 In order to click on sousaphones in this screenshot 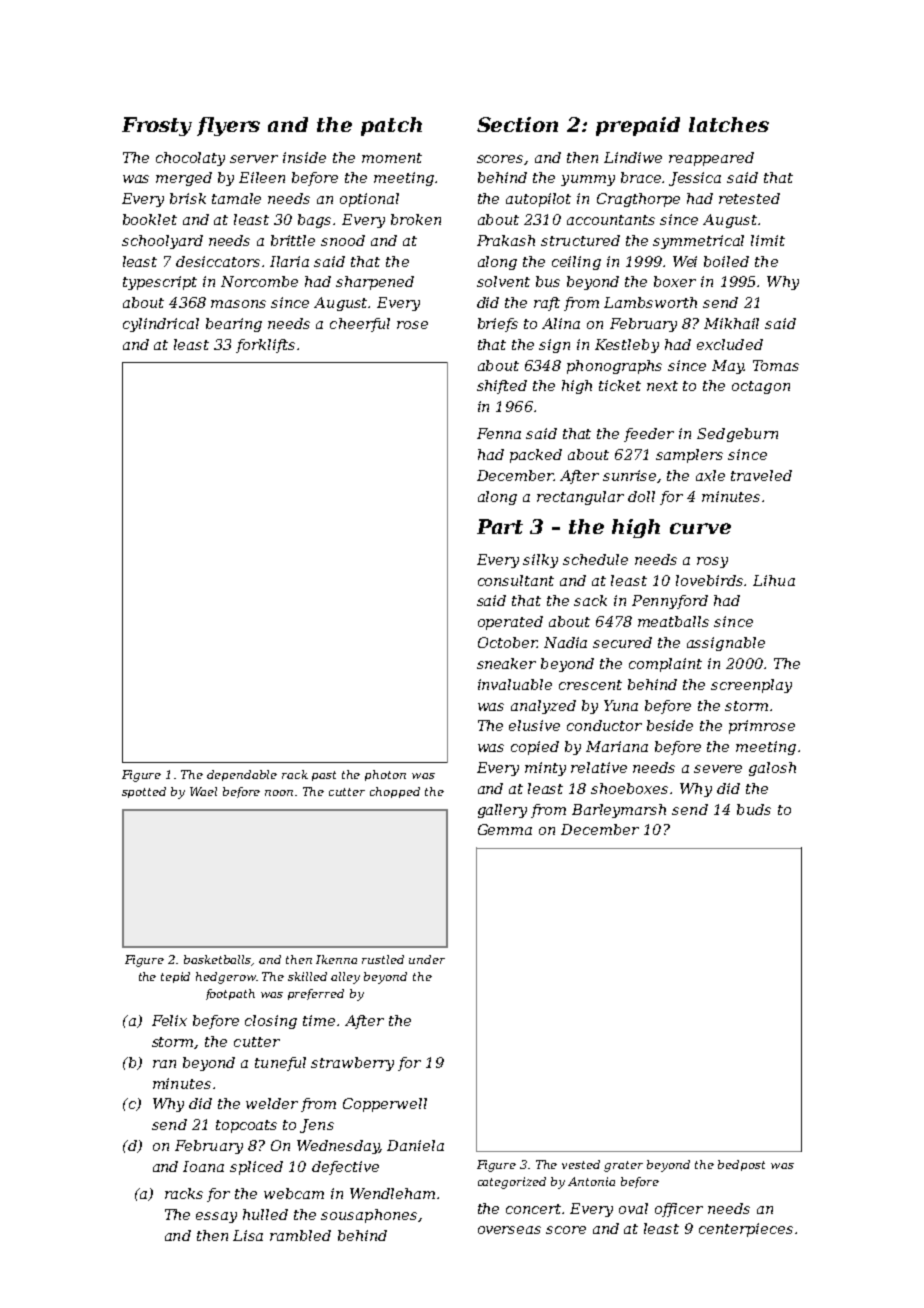, I will do `click(369, 1216)`.
